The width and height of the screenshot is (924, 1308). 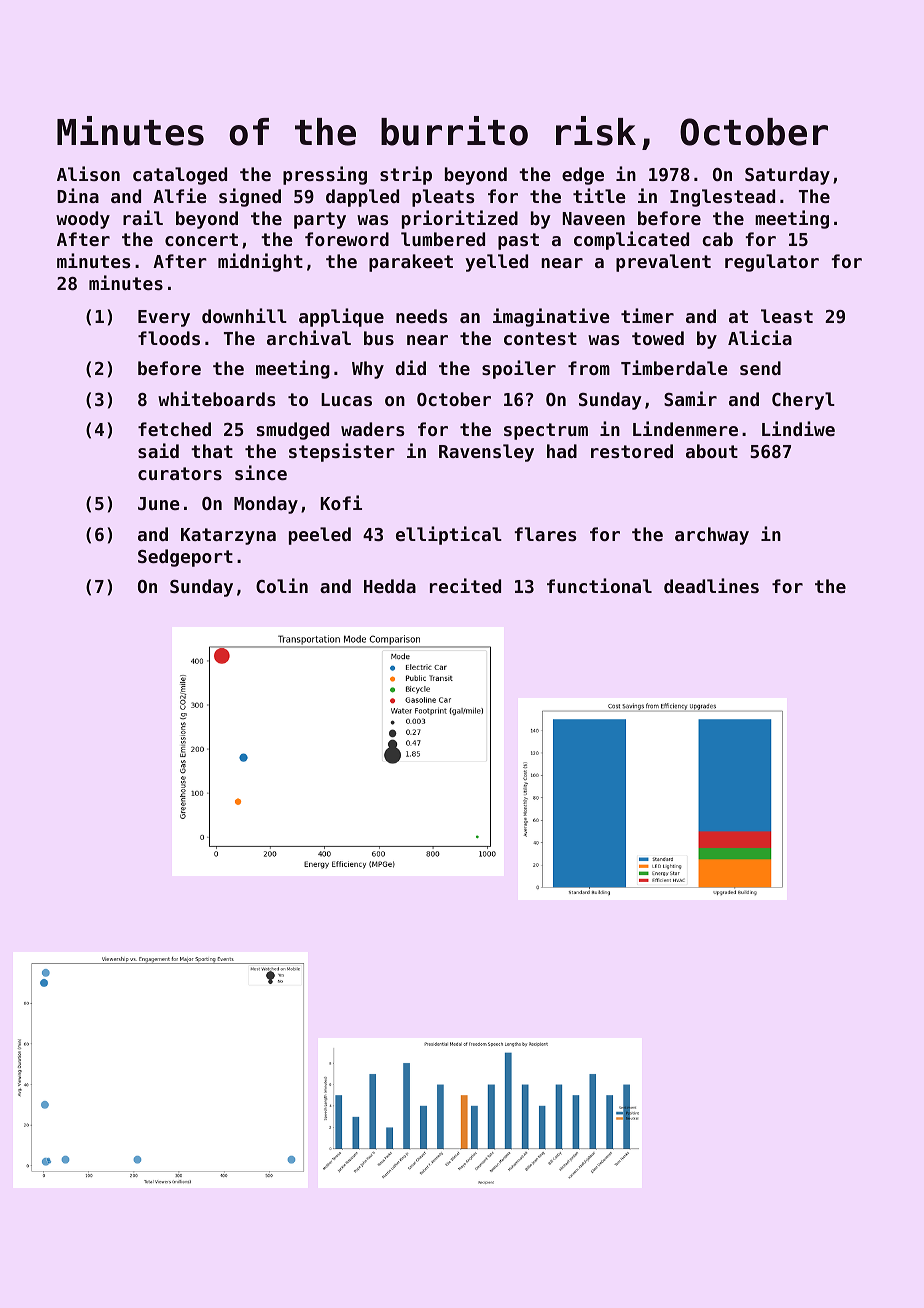 What do you see at coordinates (228, 536) in the screenshot?
I see `Katarzyna` at bounding box center [228, 536].
